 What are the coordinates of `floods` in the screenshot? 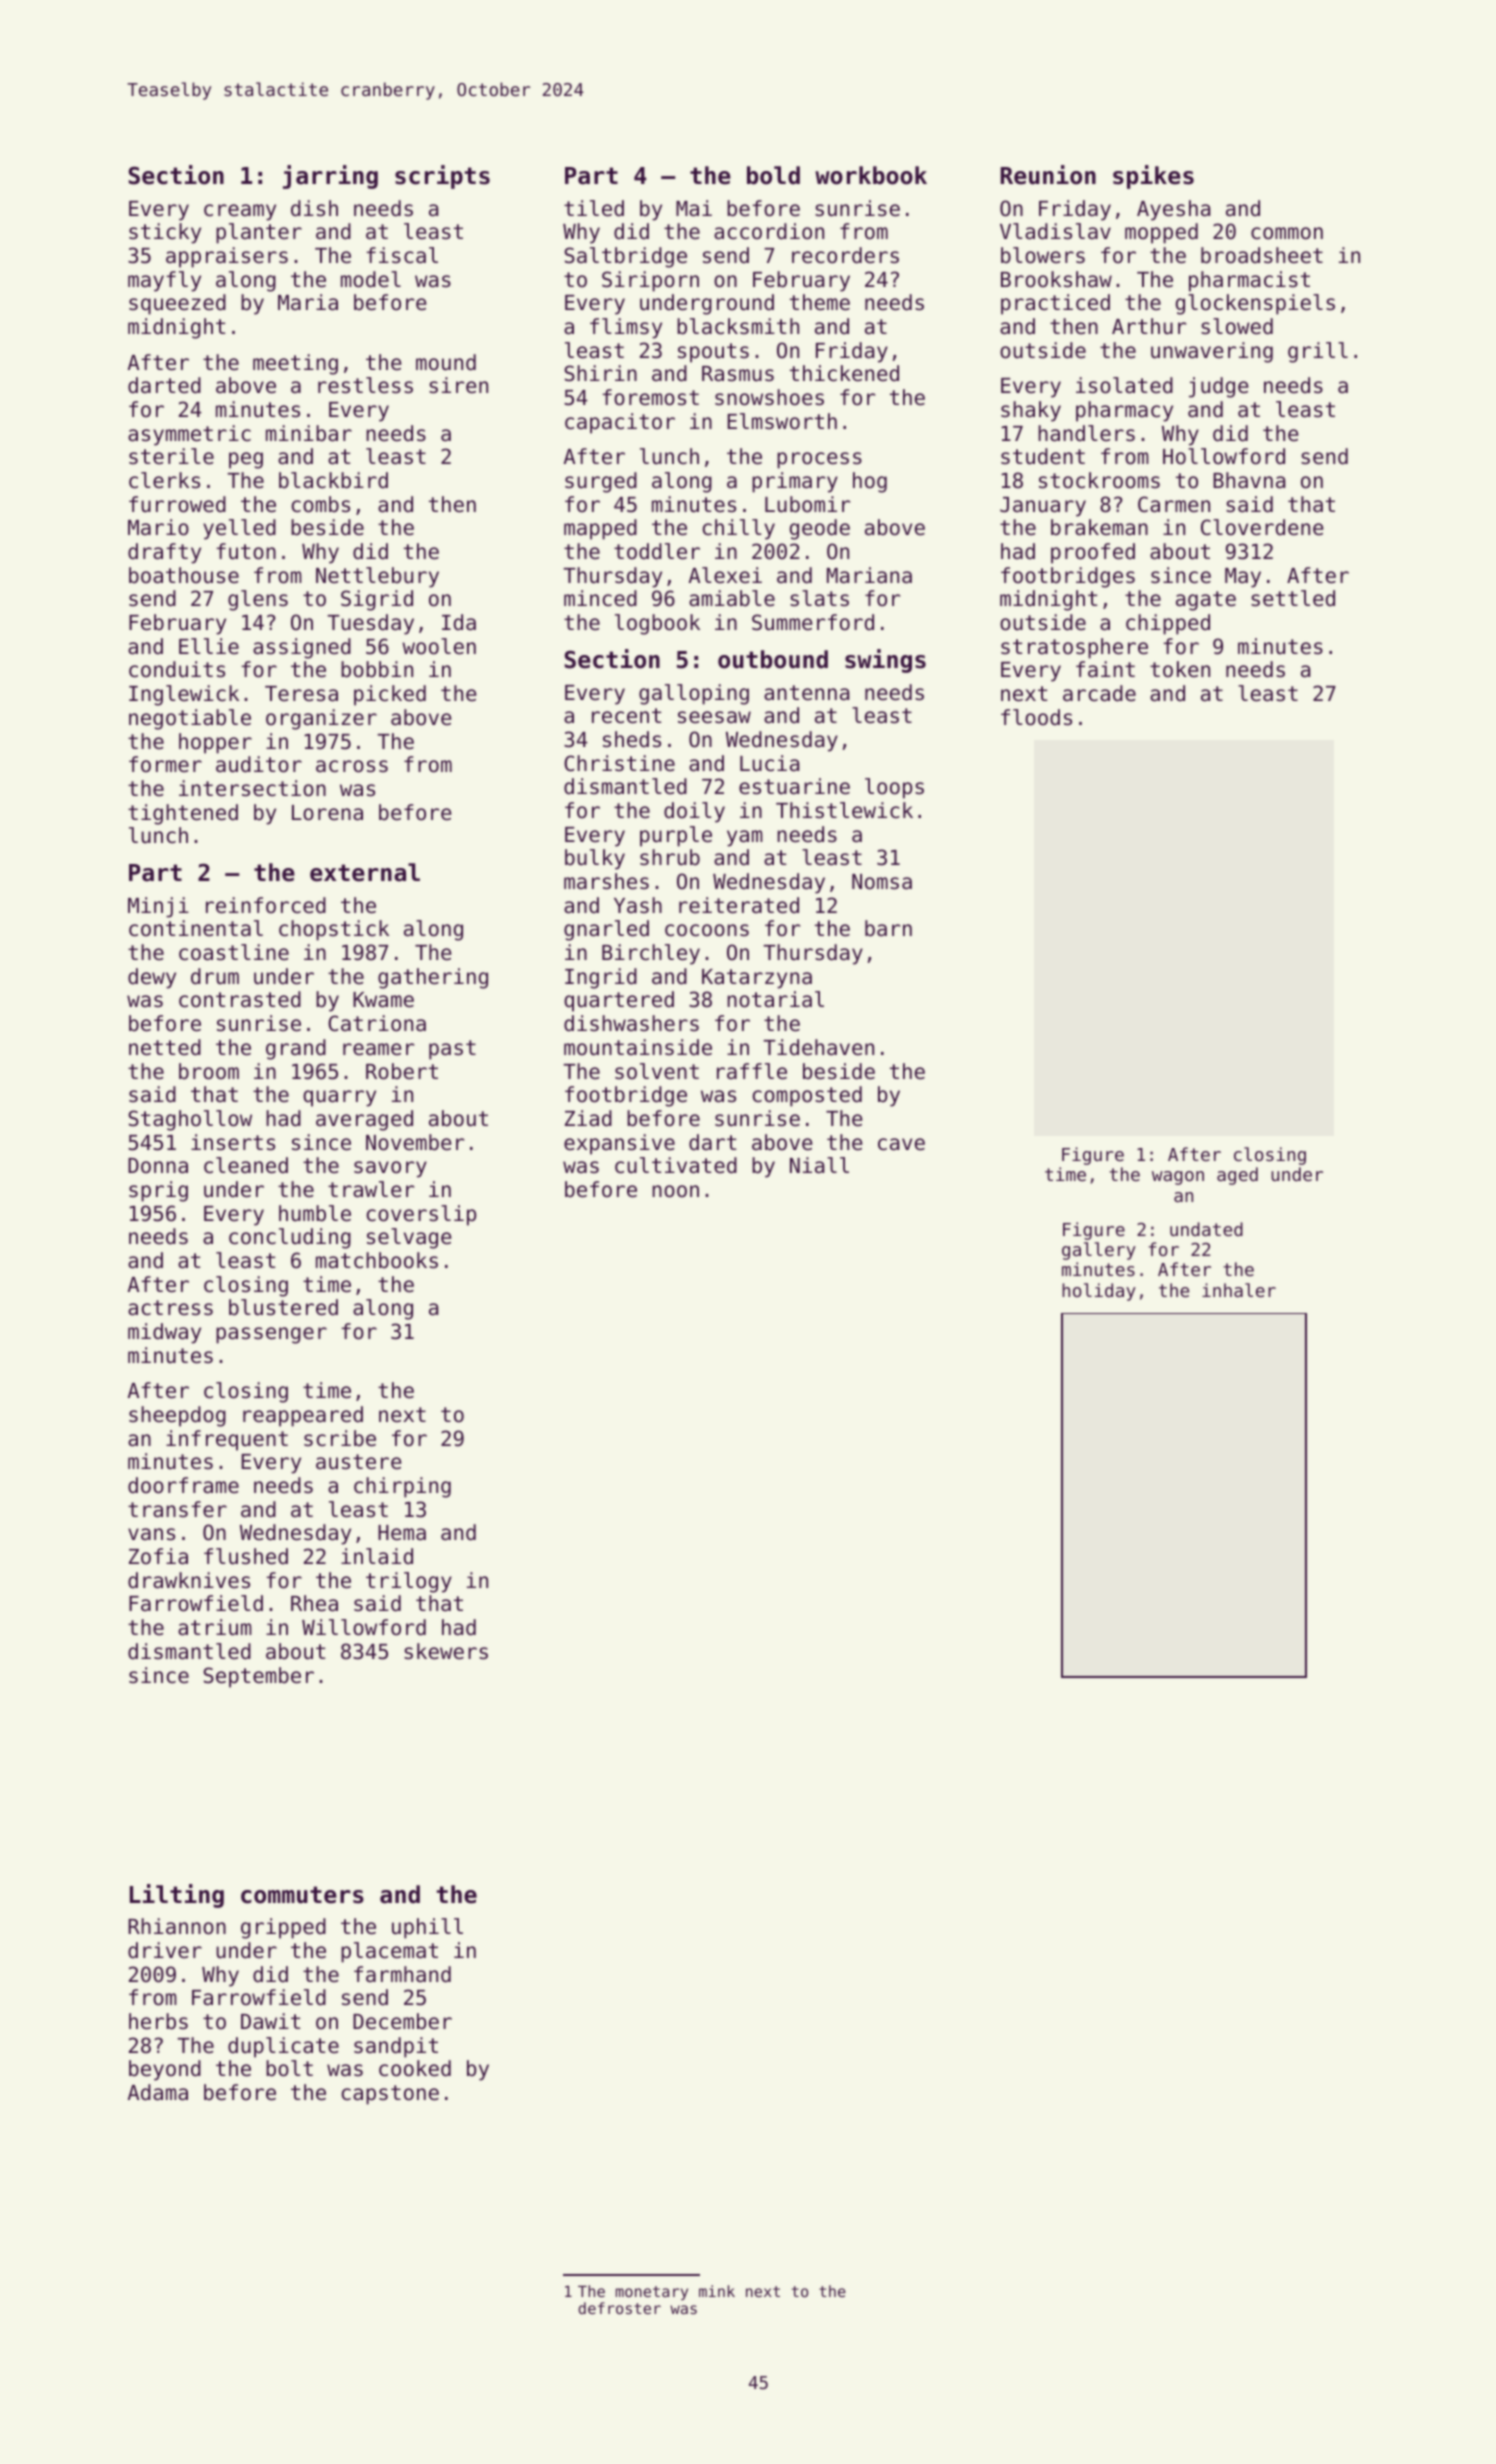 It's located at (1036, 717).
